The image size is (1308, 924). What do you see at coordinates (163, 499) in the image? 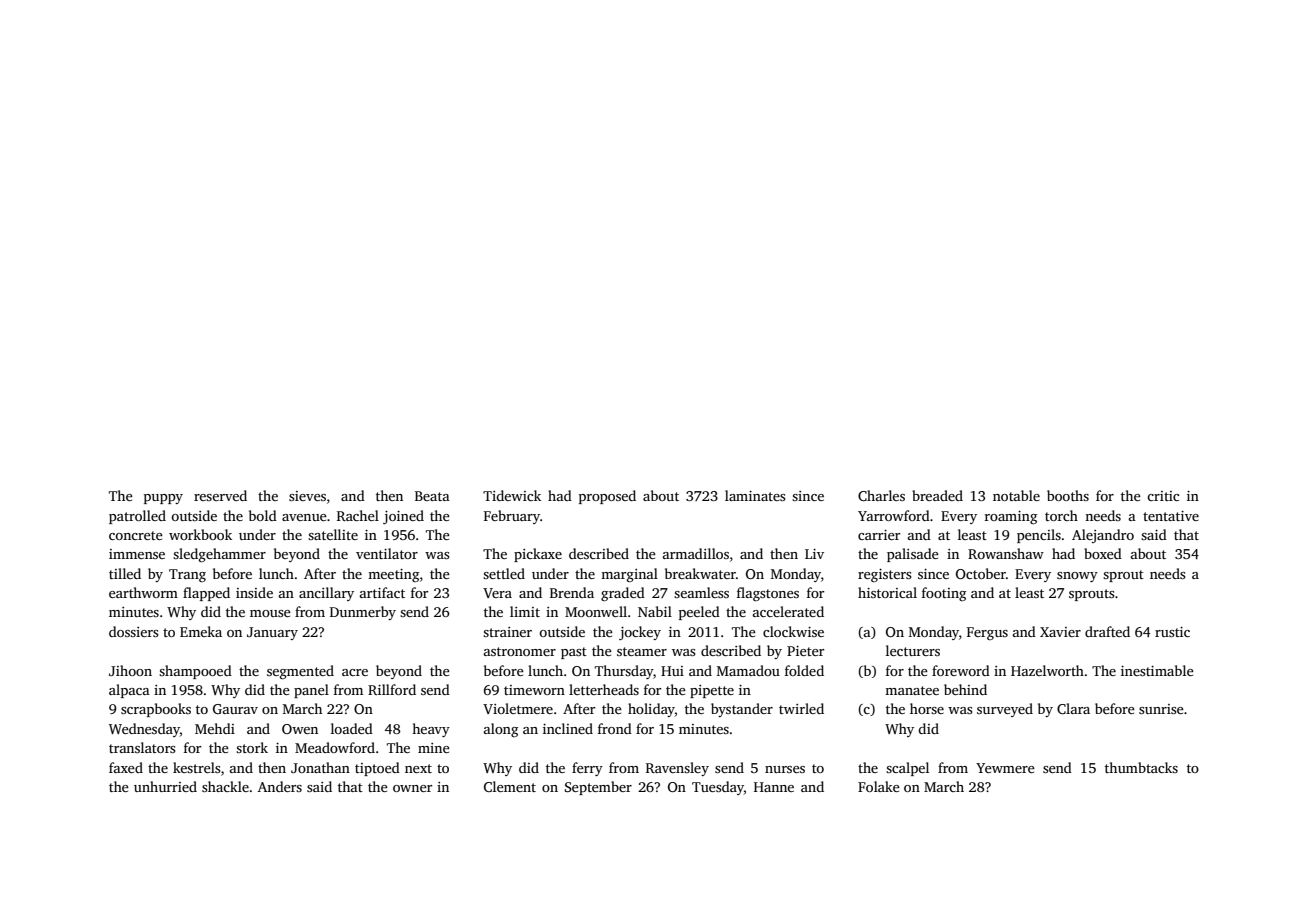
I see `puppy` at bounding box center [163, 499].
